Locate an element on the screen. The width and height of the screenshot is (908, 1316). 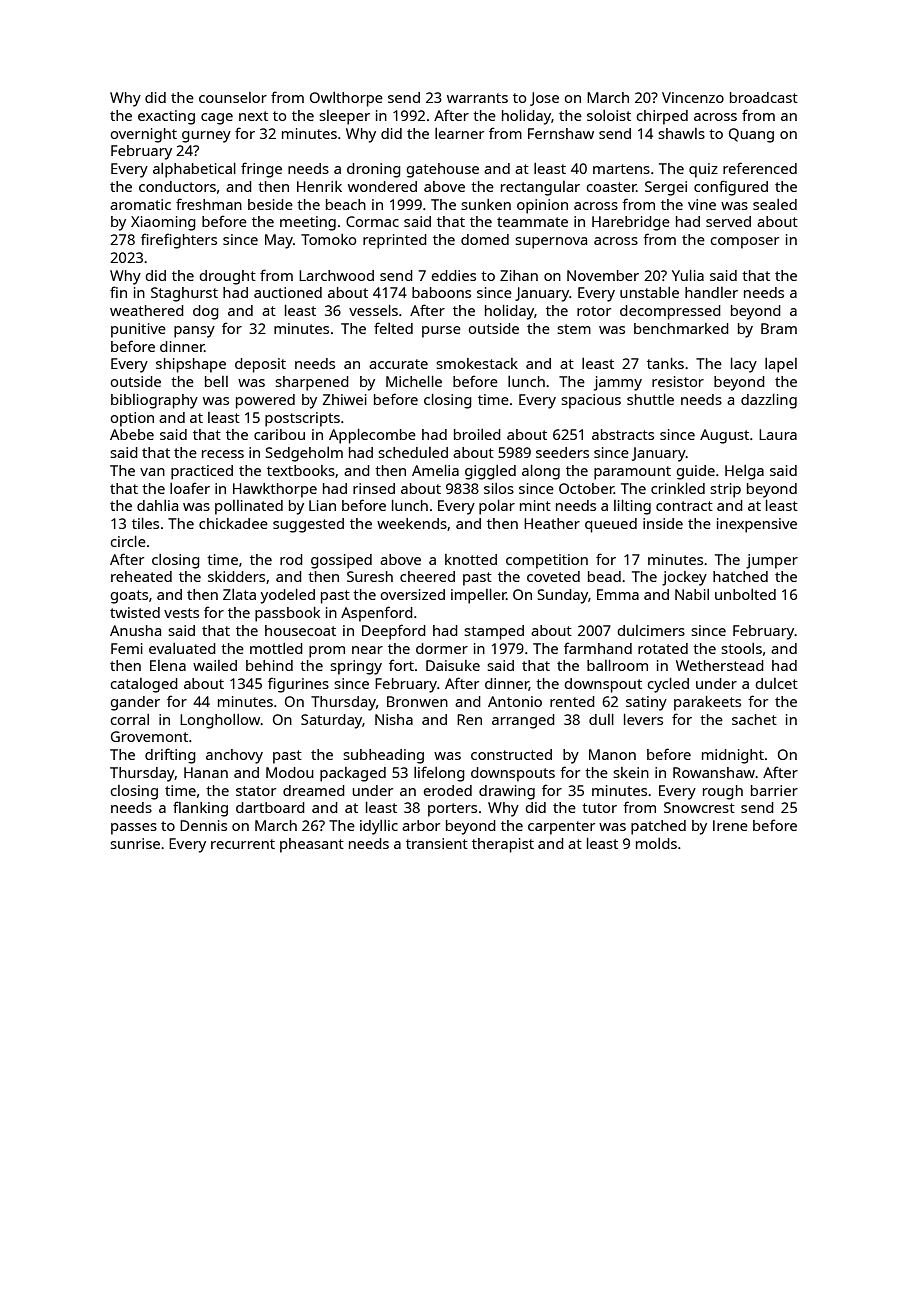
dahlia is located at coordinates (157, 505).
